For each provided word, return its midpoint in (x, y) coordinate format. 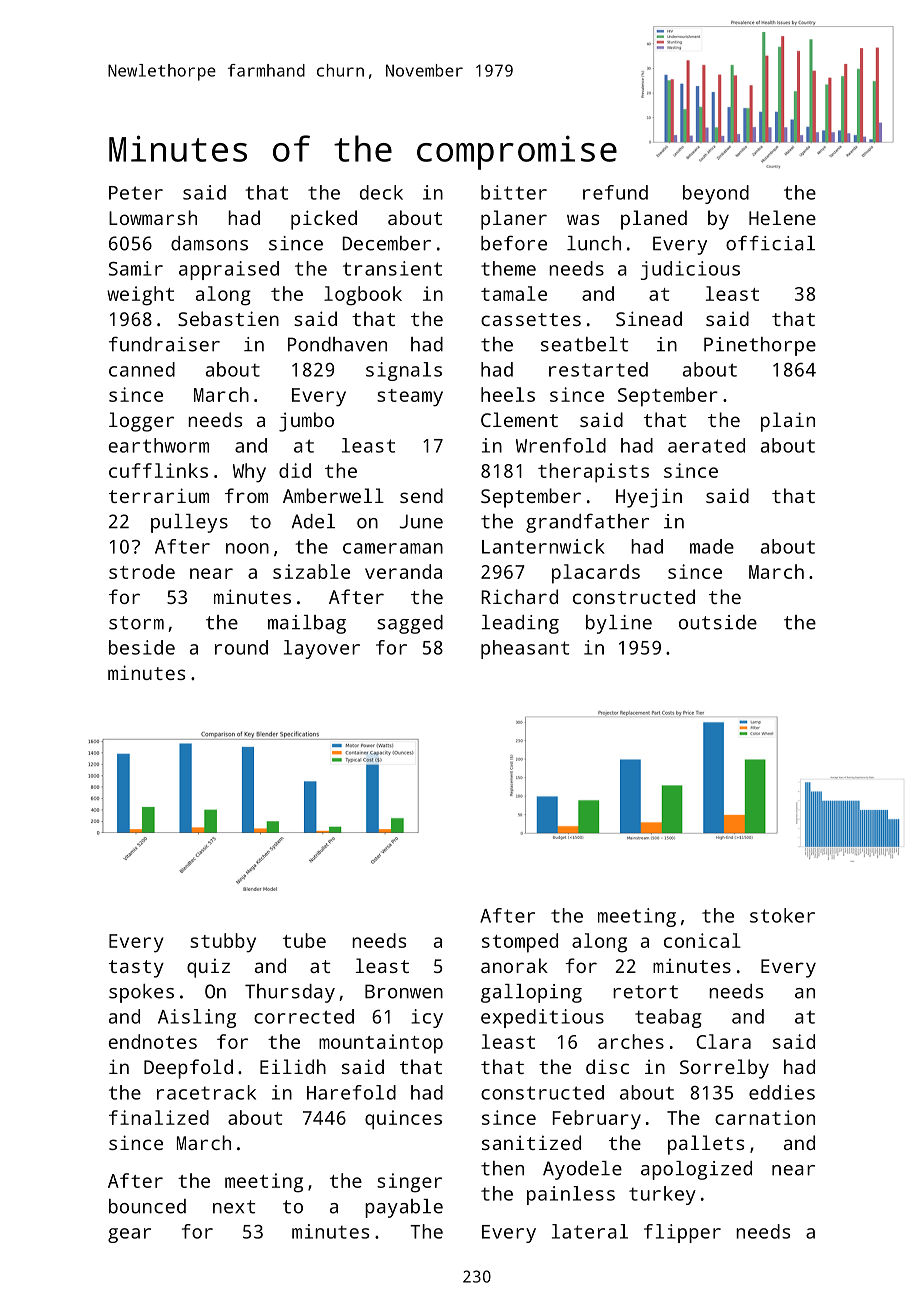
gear (129, 1235)
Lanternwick (543, 546)
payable (404, 1208)
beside (142, 647)
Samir (136, 268)
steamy (410, 398)
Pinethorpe (760, 346)
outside (718, 622)
